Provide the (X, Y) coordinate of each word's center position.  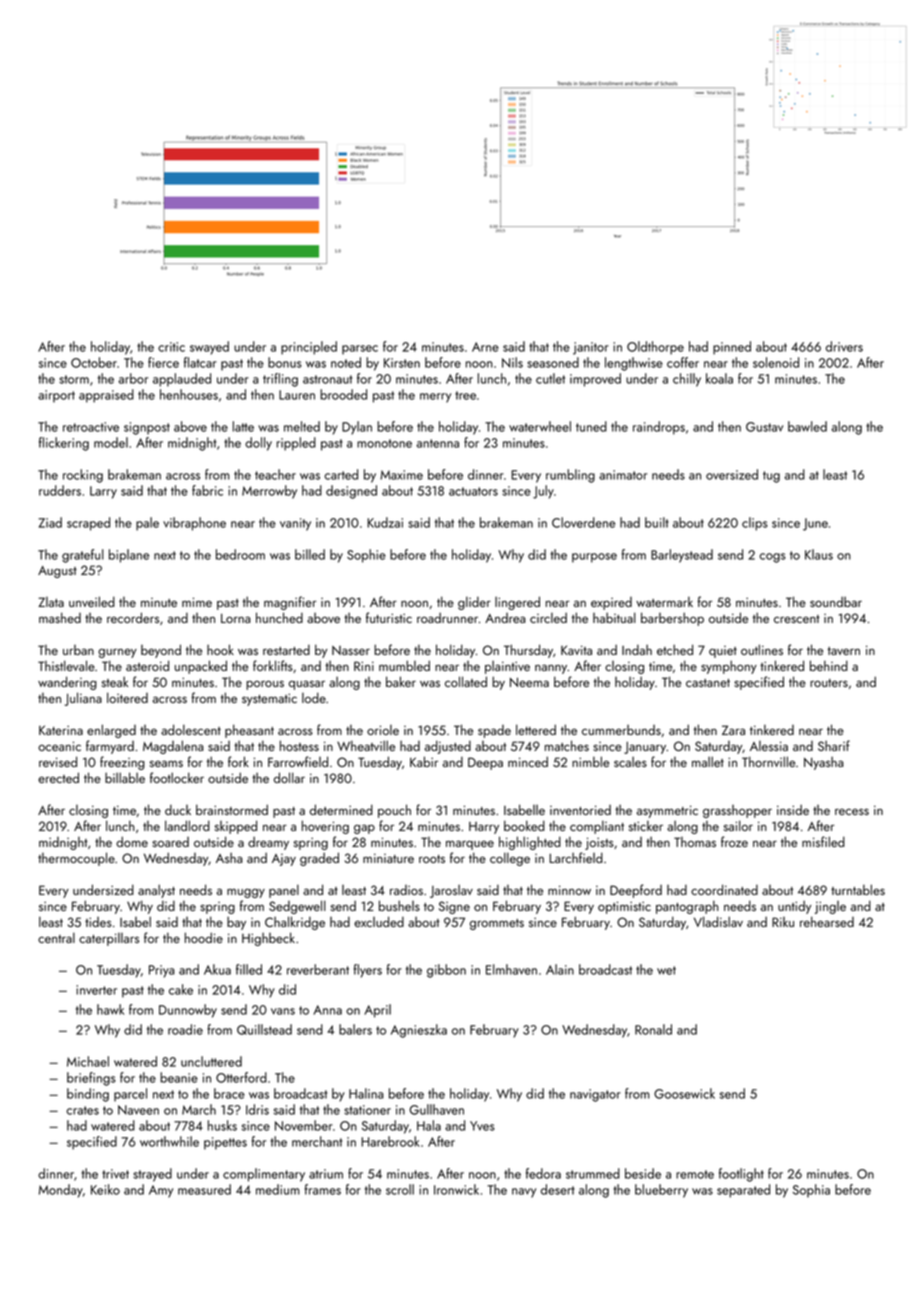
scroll (400, 1189)
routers (829, 683)
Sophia (811, 1191)
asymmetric (667, 811)
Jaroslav (451, 891)
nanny (551, 669)
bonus (285, 362)
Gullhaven (437, 1109)
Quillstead (264, 1029)
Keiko (105, 1189)
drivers (844, 346)
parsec (360, 350)
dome (132, 841)
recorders (133, 617)
